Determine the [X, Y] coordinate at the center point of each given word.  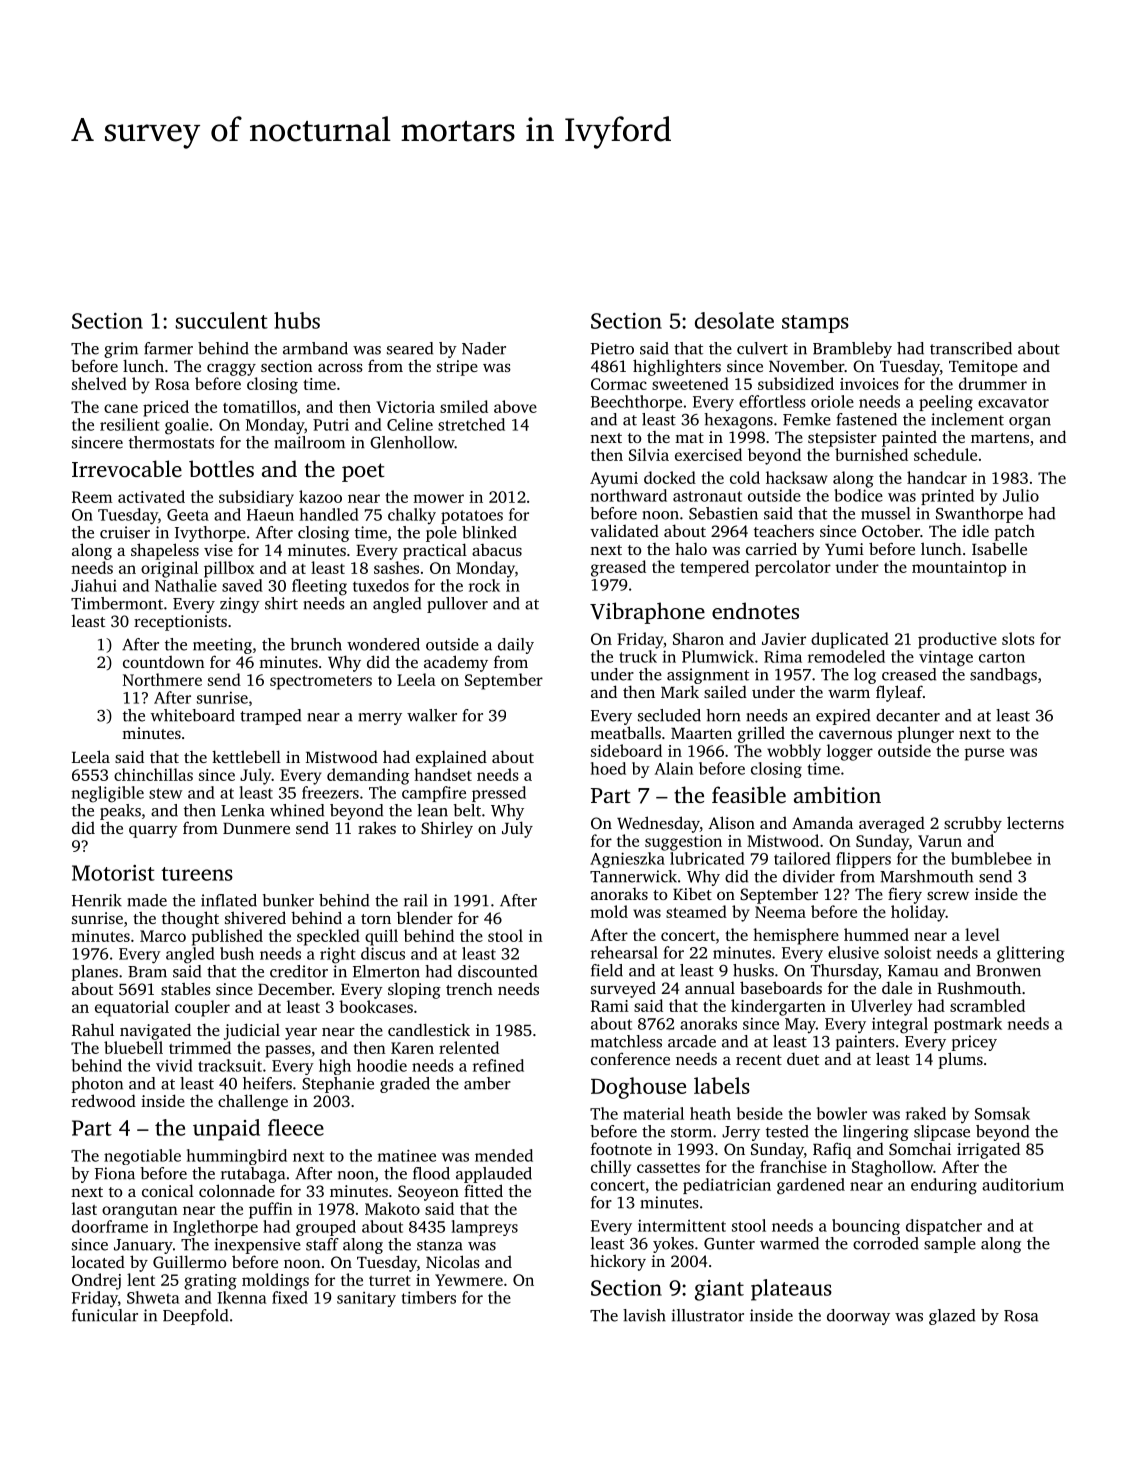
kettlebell [246, 756]
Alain [674, 768]
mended [504, 1155]
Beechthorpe [636, 403]
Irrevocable [127, 468]
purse [984, 754]
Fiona [115, 1173]
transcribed [971, 348]
